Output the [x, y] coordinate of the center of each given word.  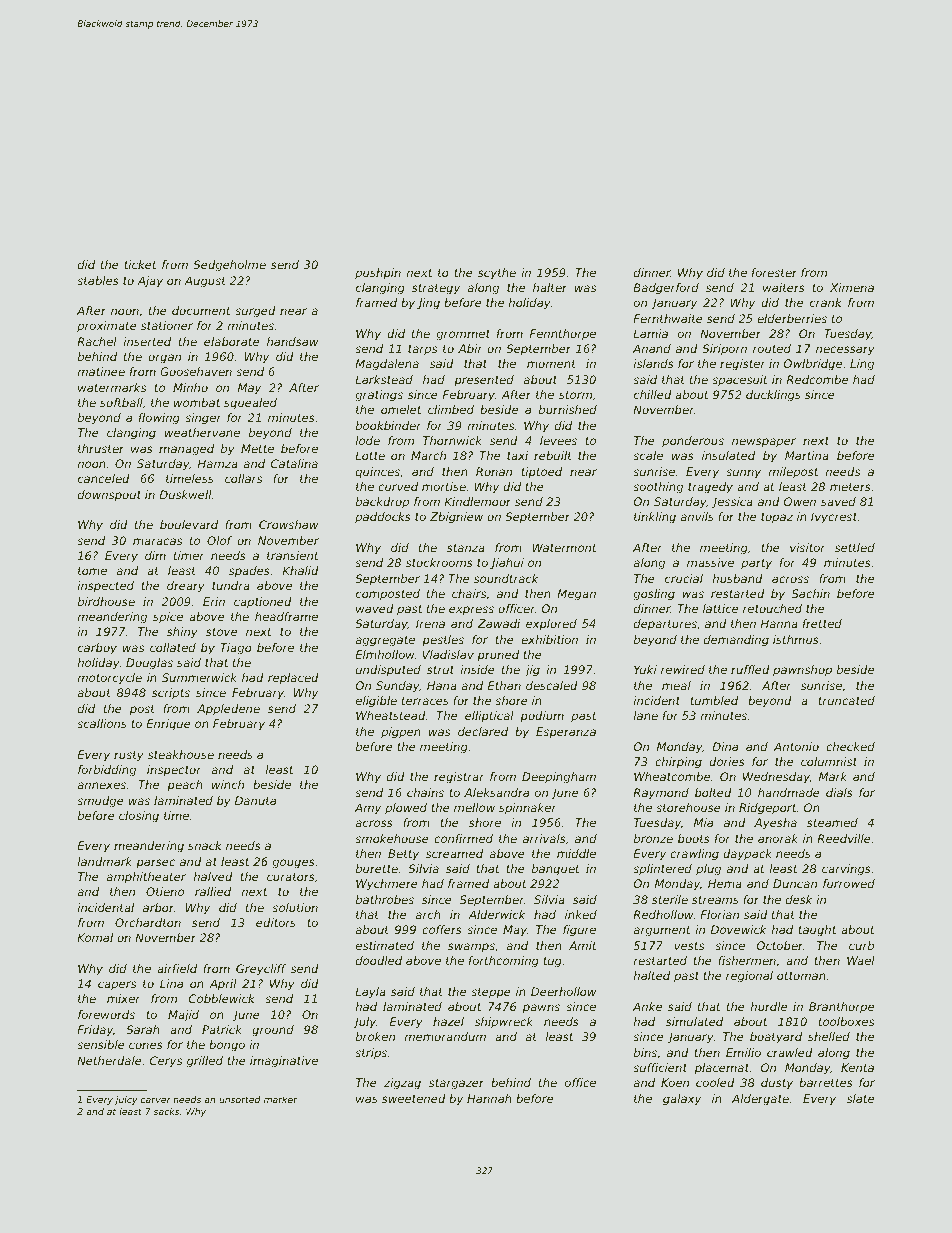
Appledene [228, 710]
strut [440, 670]
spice [168, 618]
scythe [497, 274]
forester [774, 272]
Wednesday [776, 778]
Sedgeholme [229, 266]
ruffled [750, 669]
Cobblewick [222, 998]
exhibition [549, 639]
